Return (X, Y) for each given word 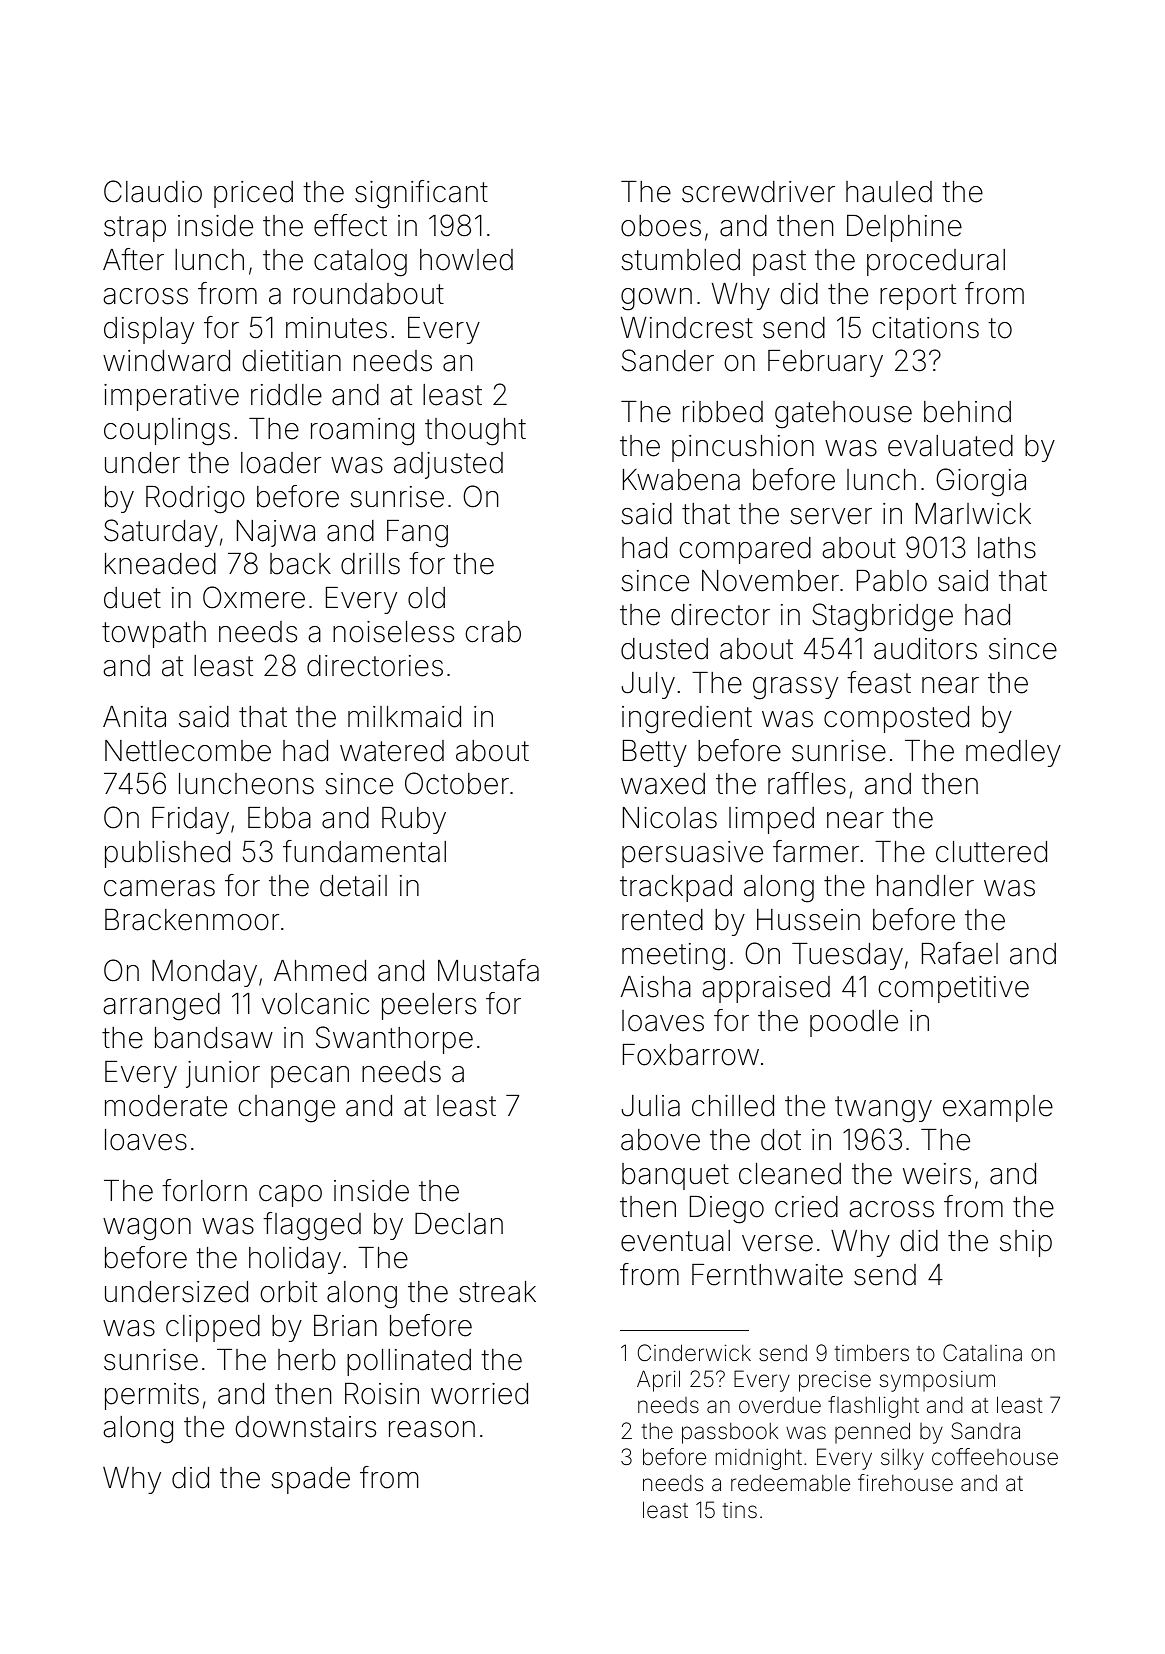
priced (253, 194)
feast (879, 682)
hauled (889, 192)
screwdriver (758, 192)
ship (1026, 1243)
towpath (154, 634)
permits (152, 1396)
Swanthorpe (394, 1040)
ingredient (687, 720)
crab (493, 632)
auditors (925, 649)
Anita (134, 717)
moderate (166, 1106)
